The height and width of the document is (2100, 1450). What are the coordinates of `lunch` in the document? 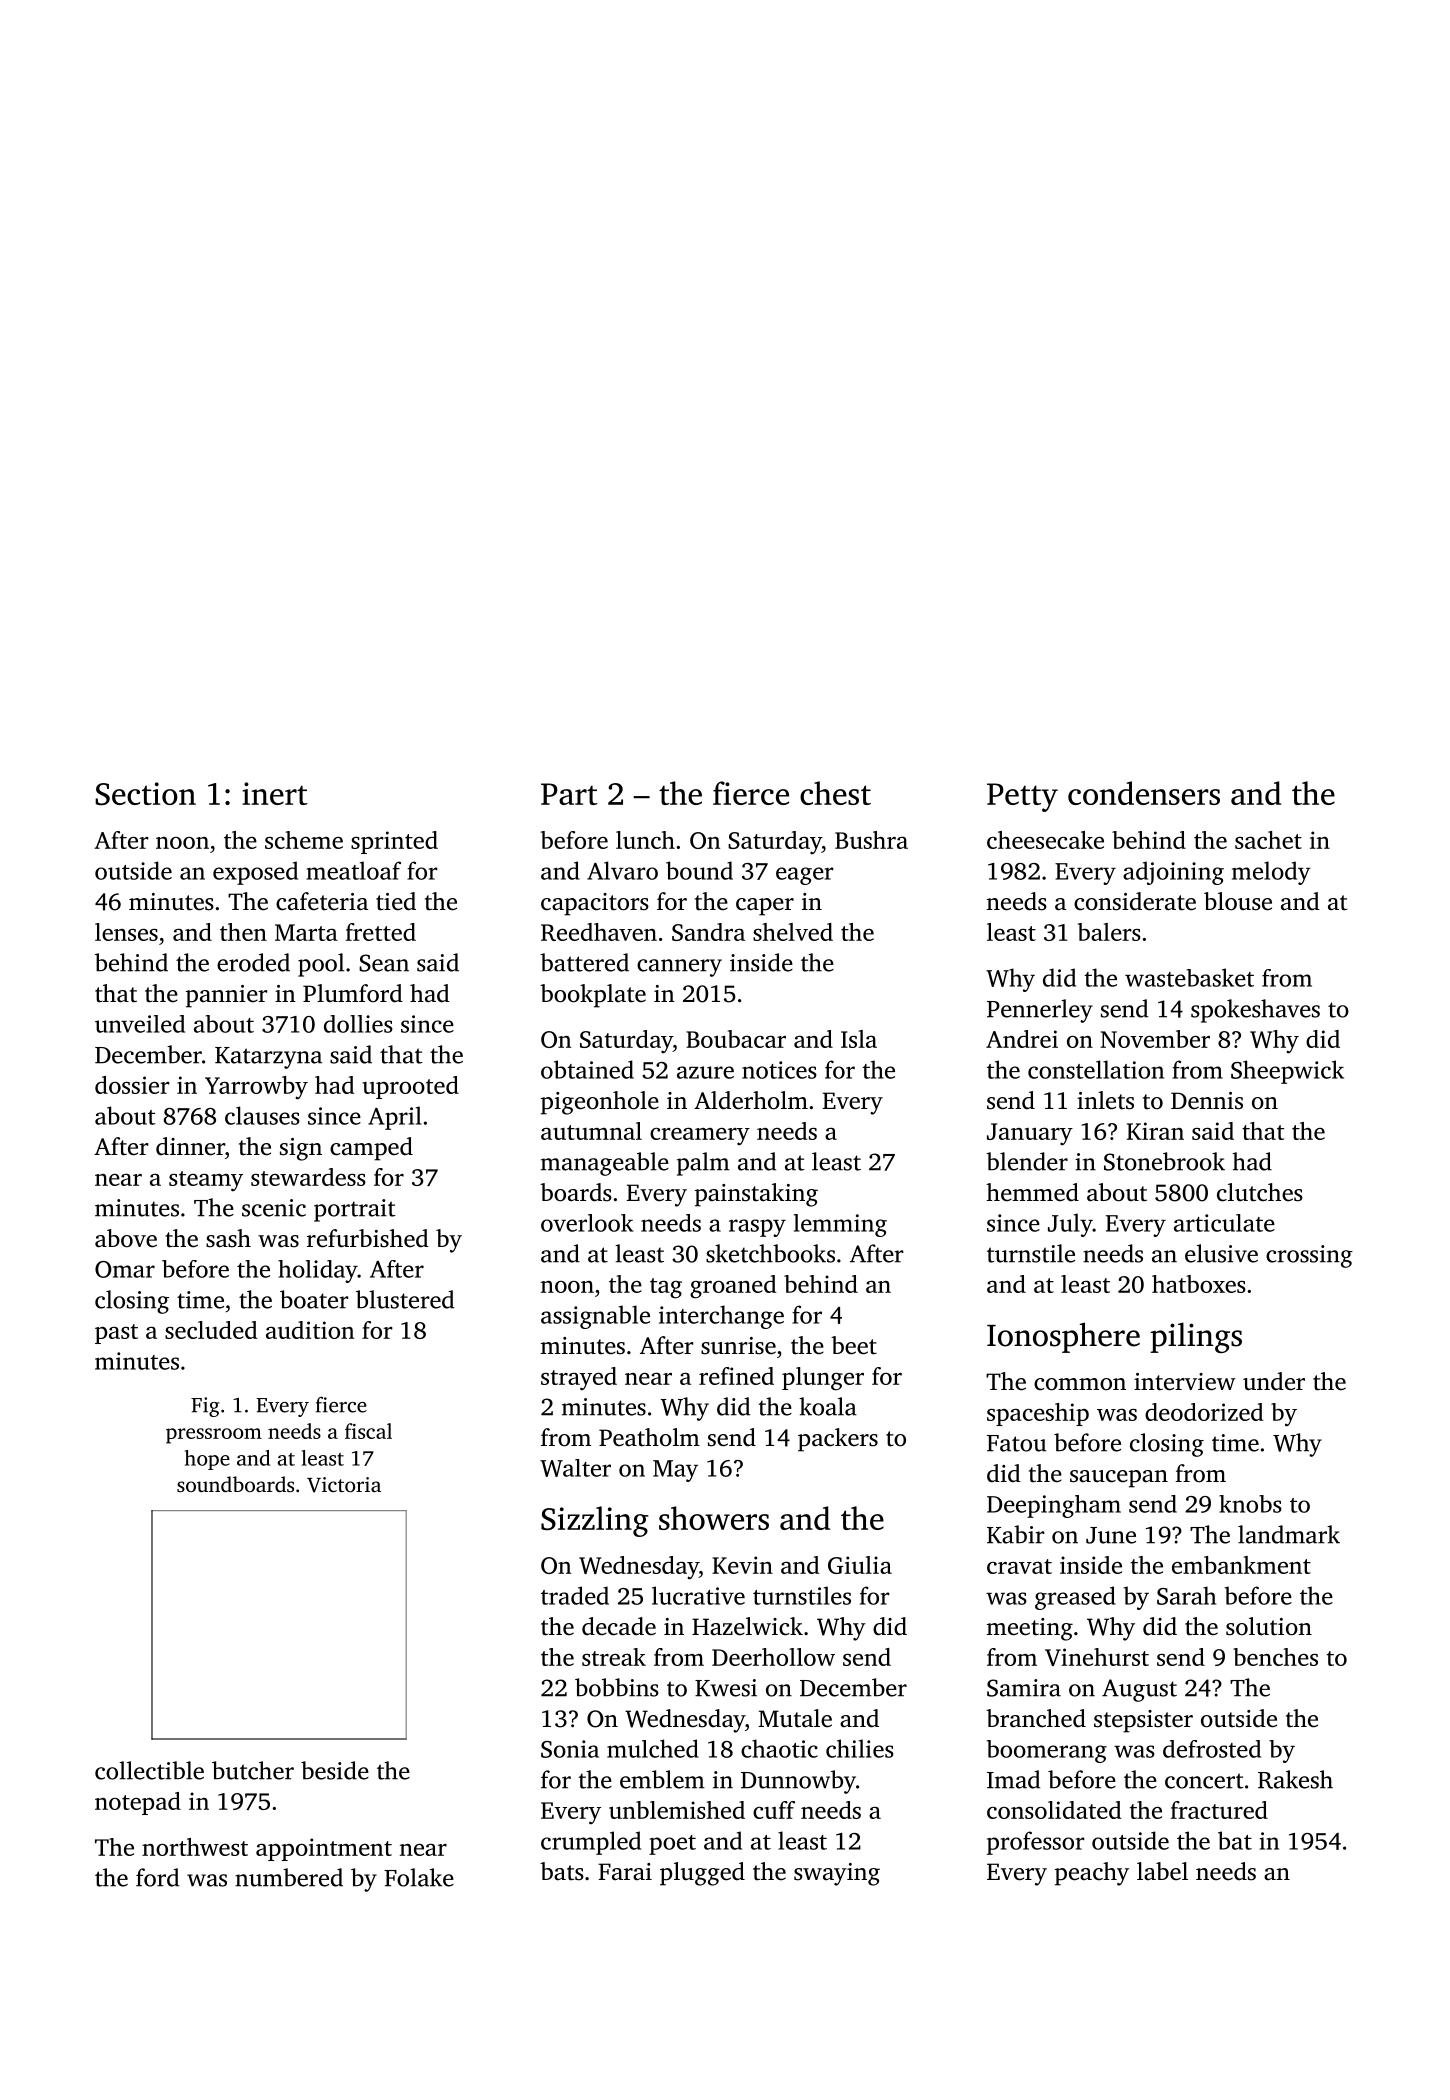 It's located at (645, 840).
